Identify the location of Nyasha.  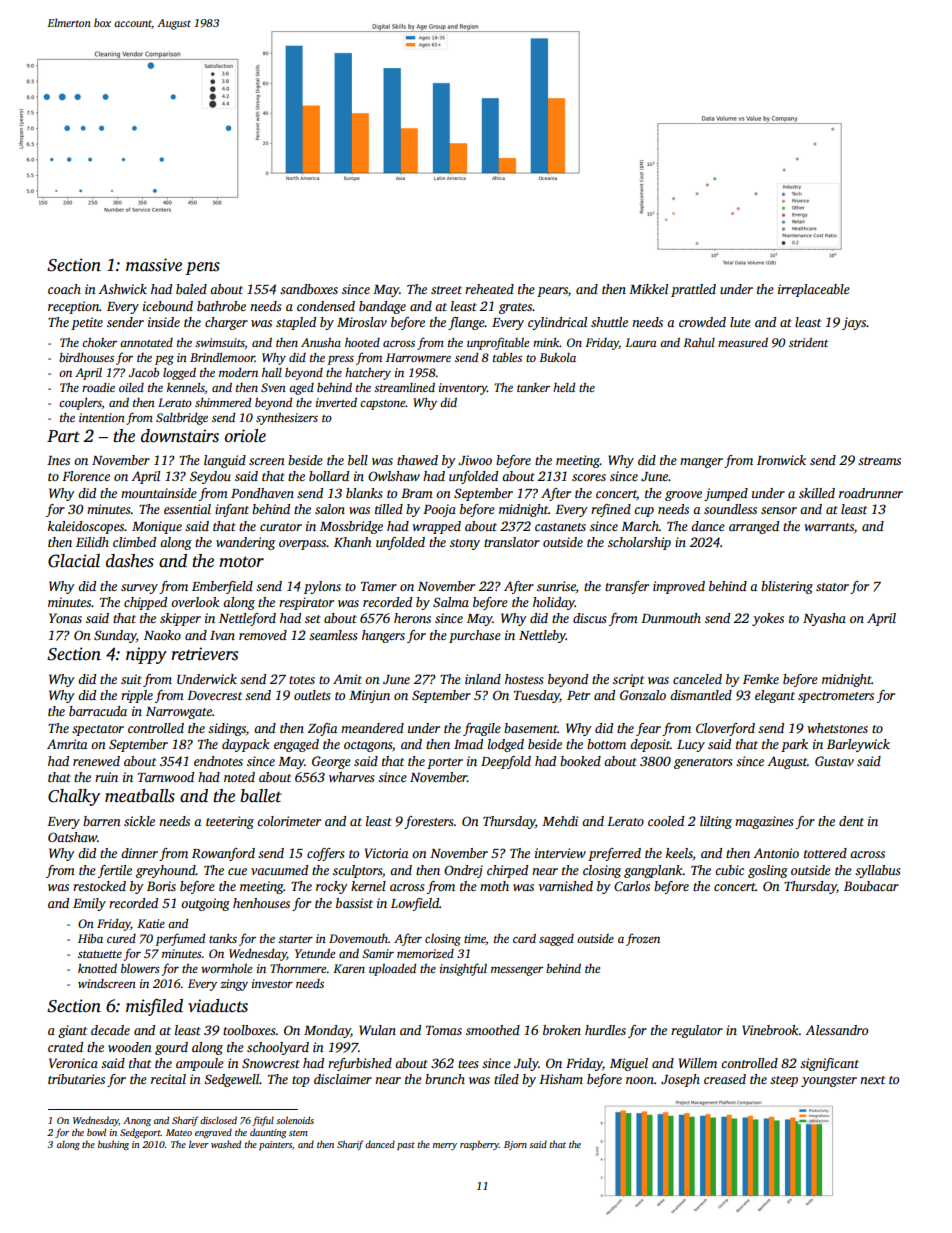
(824, 619).
